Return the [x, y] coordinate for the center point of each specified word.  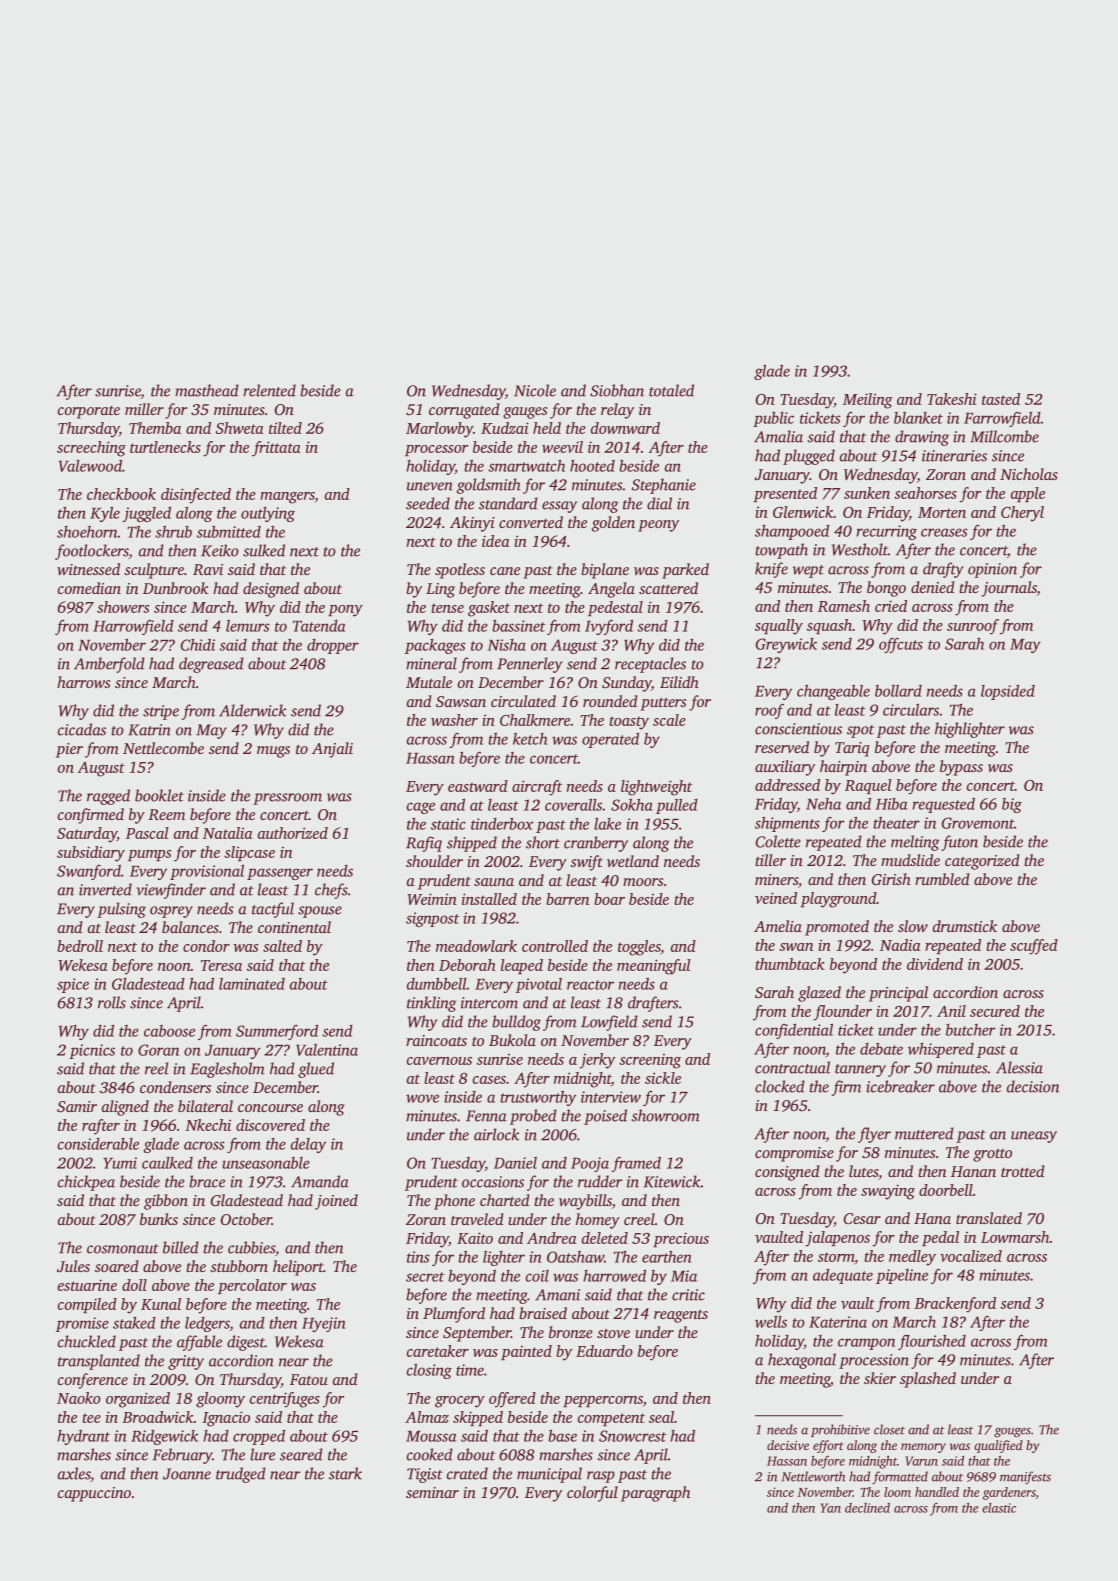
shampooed [792, 532]
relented [269, 390]
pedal [940, 1238]
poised [605, 1117]
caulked [167, 1163]
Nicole [535, 390]
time [470, 1370]
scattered [668, 588]
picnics [92, 1051]
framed [636, 1164]
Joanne [187, 1474]
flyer [874, 1135]
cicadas [82, 729]
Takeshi [952, 399]
